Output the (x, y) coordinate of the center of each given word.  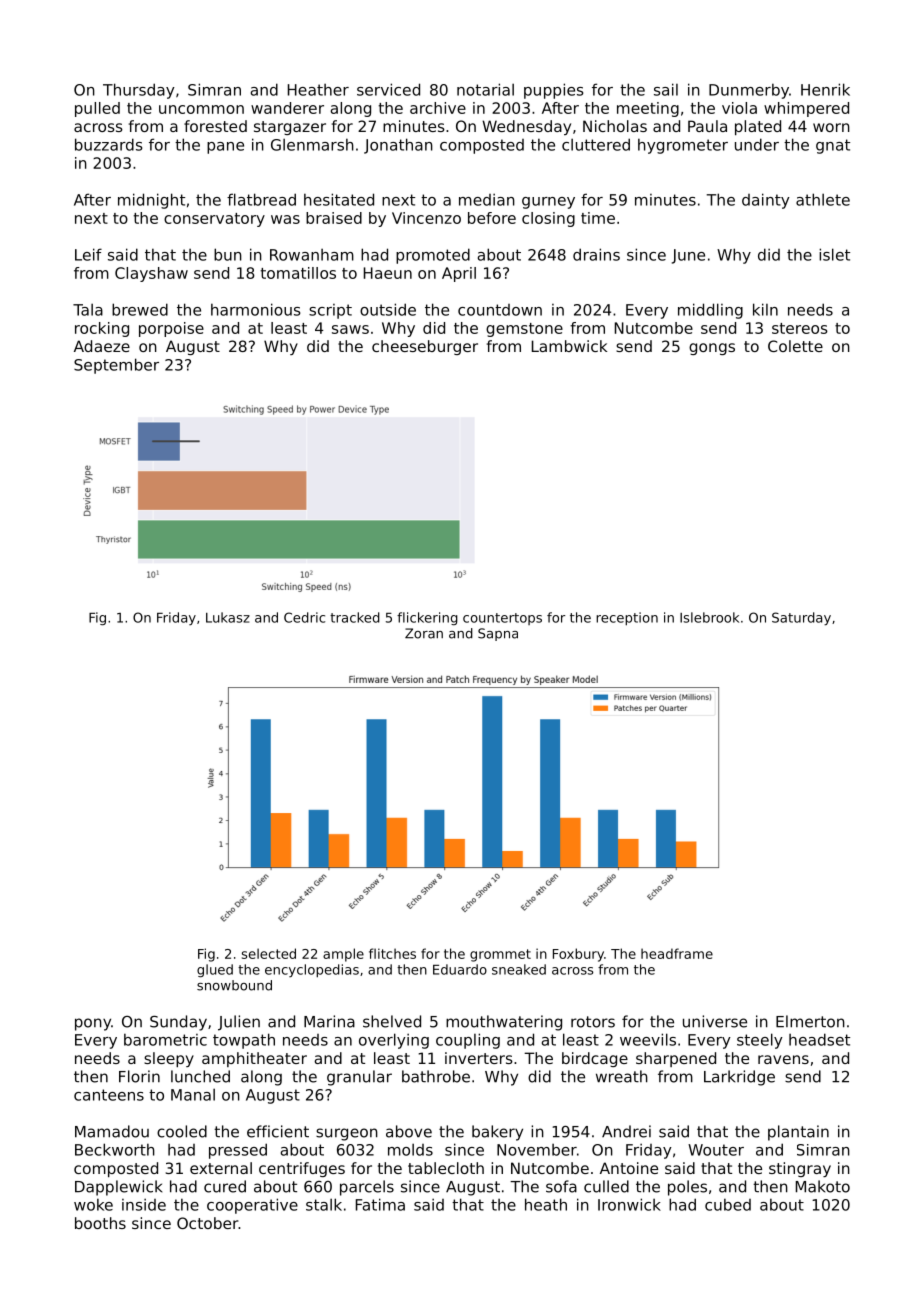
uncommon (201, 109)
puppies (553, 91)
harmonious (255, 309)
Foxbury (578, 955)
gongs (712, 349)
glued (215, 971)
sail (666, 89)
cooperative (252, 1206)
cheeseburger (425, 347)
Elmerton (810, 1021)
